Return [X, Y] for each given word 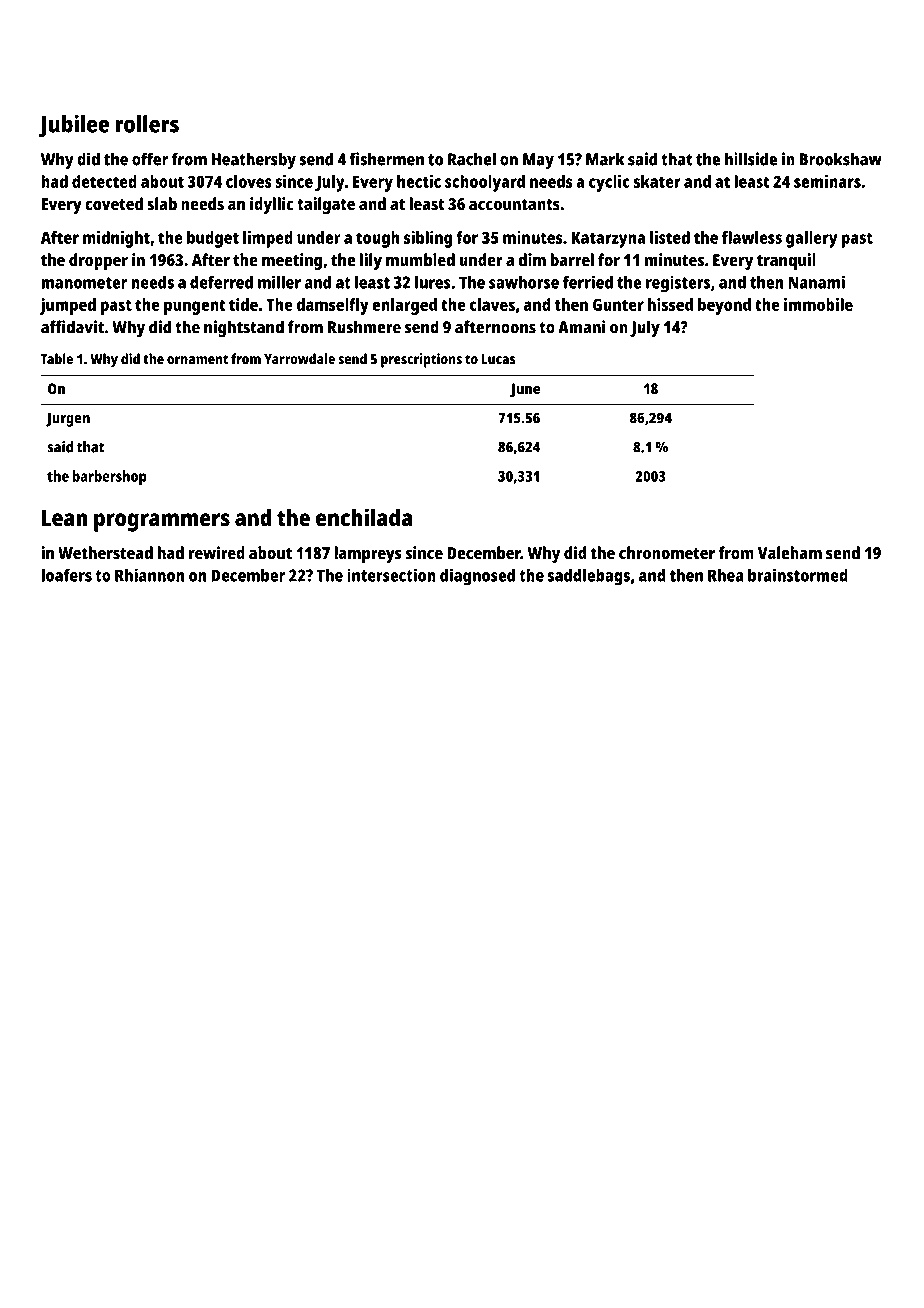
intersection [391, 575]
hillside [751, 159]
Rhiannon [150, 575]
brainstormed [798, 575]
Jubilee [74, 126]
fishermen [386, 159]
